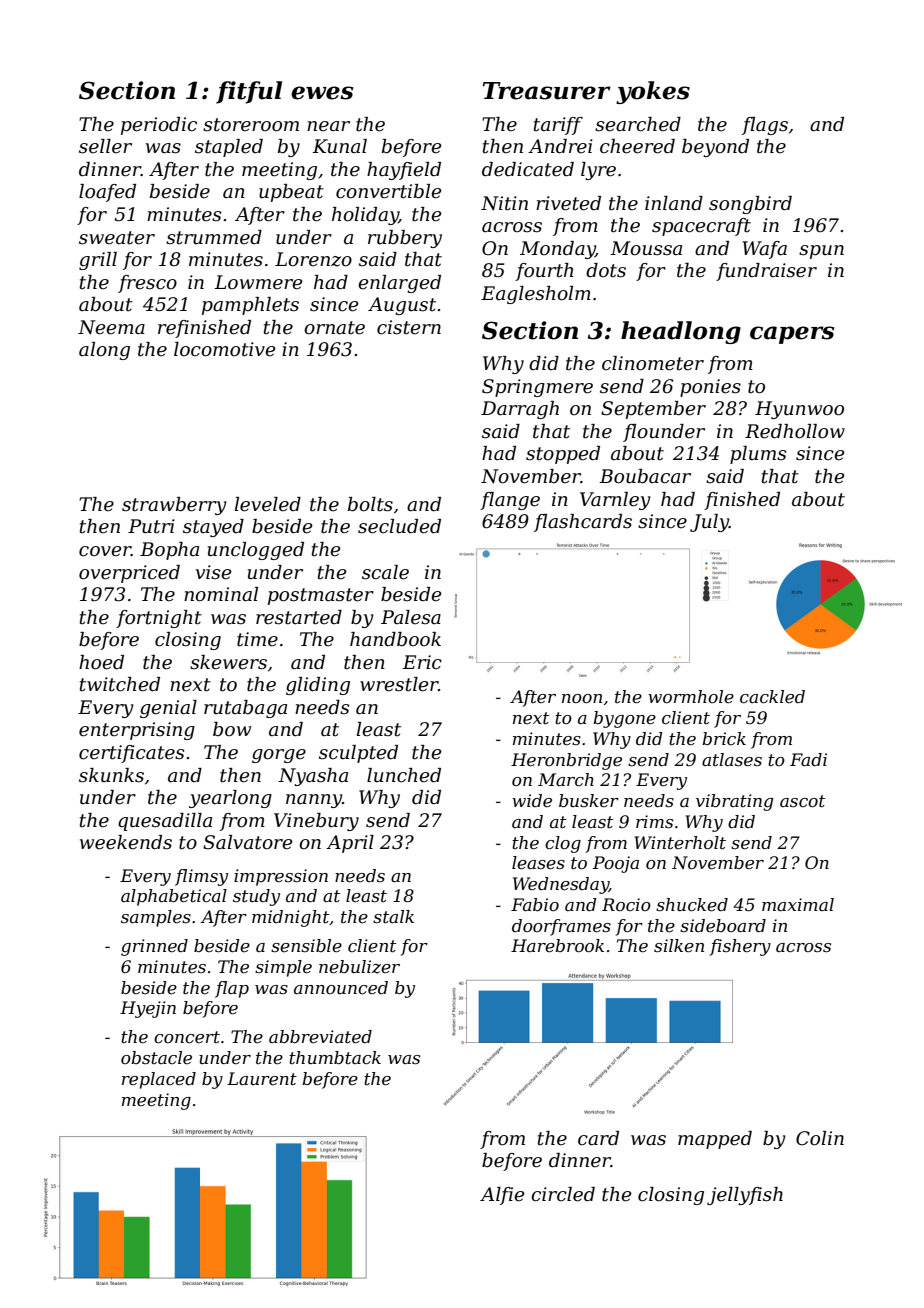 Image resolution: width=924 pixels, height=1308 pixels. What do you see at coordinates (262, 1078) in the document?
I see `Laurent` at bounding box center [262, 1078].
